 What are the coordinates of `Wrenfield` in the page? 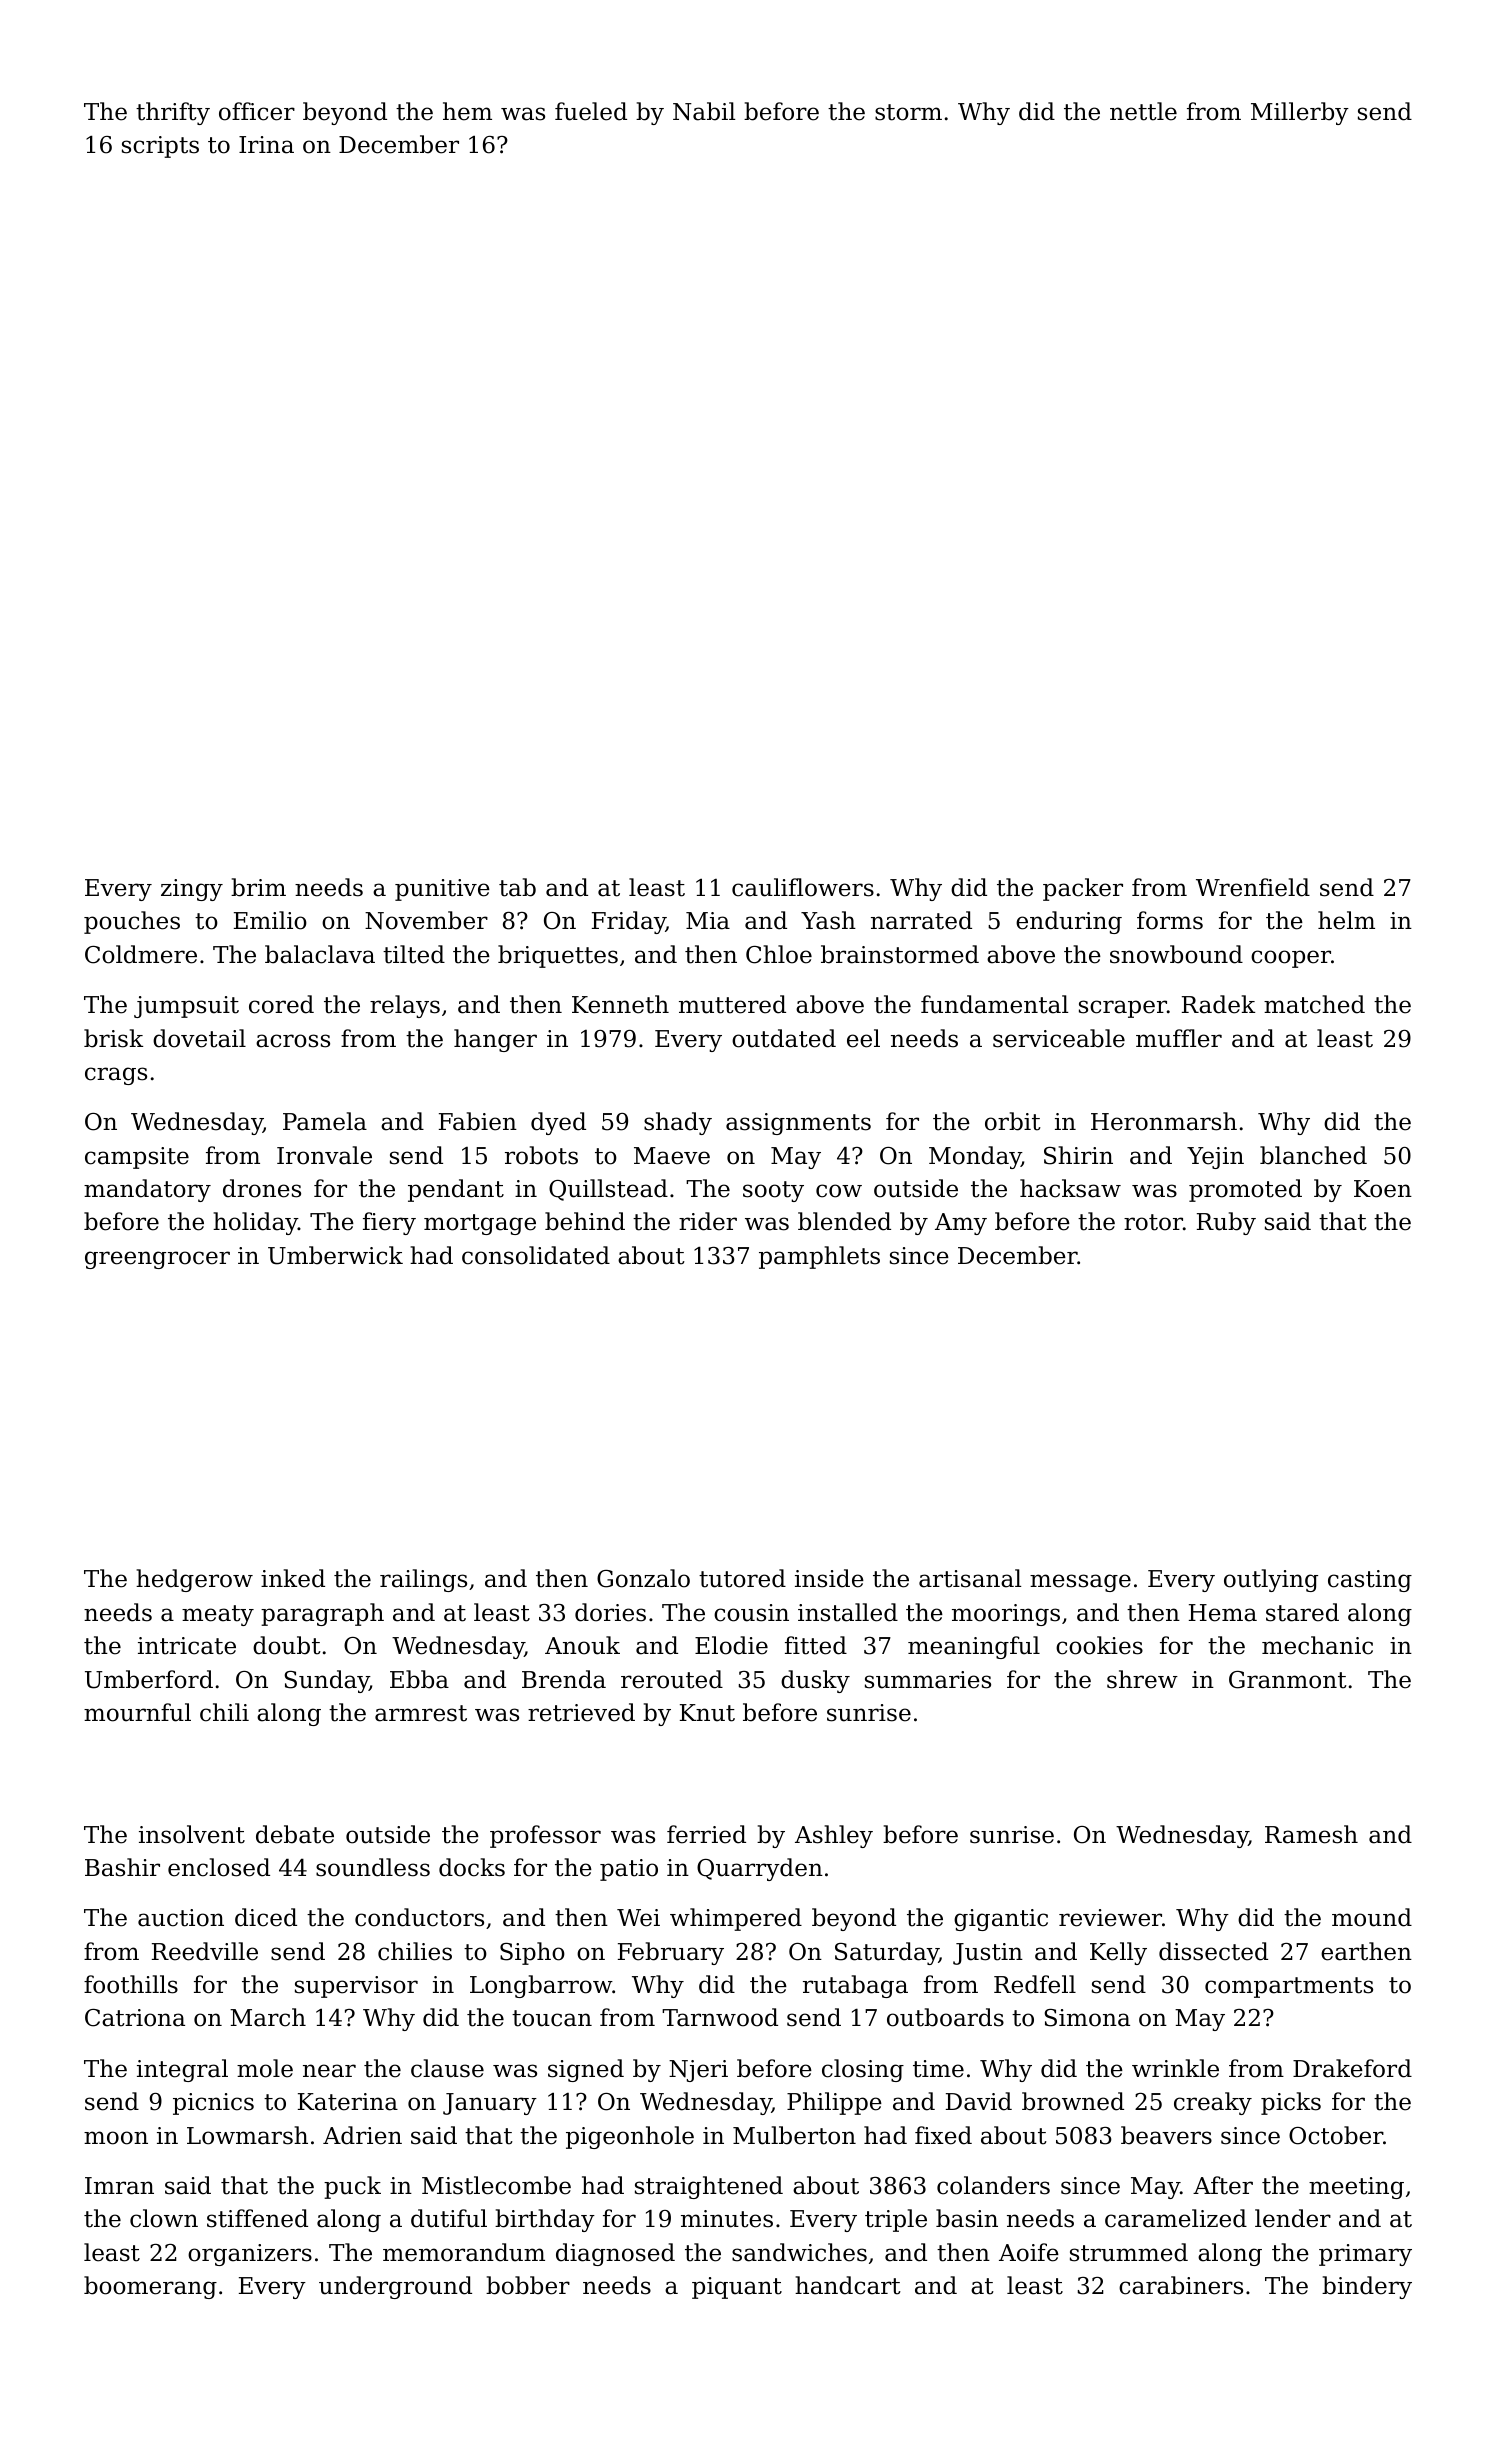 It's located at (1253, 887).
